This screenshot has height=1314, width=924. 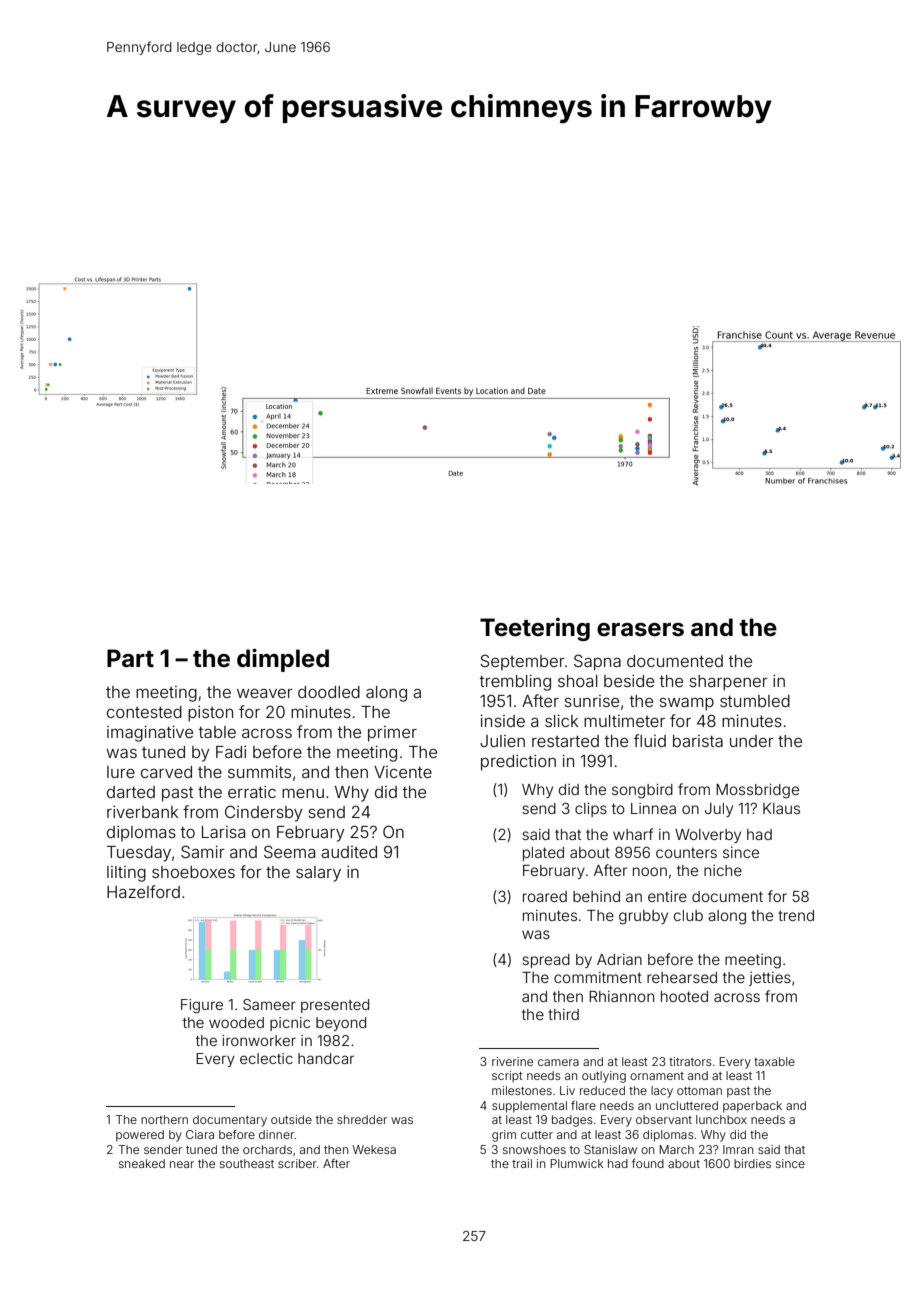 What do you see at coordinates (142, 812) in the screenshot?
I see `riverbank` at bounding box center [142, 812].
